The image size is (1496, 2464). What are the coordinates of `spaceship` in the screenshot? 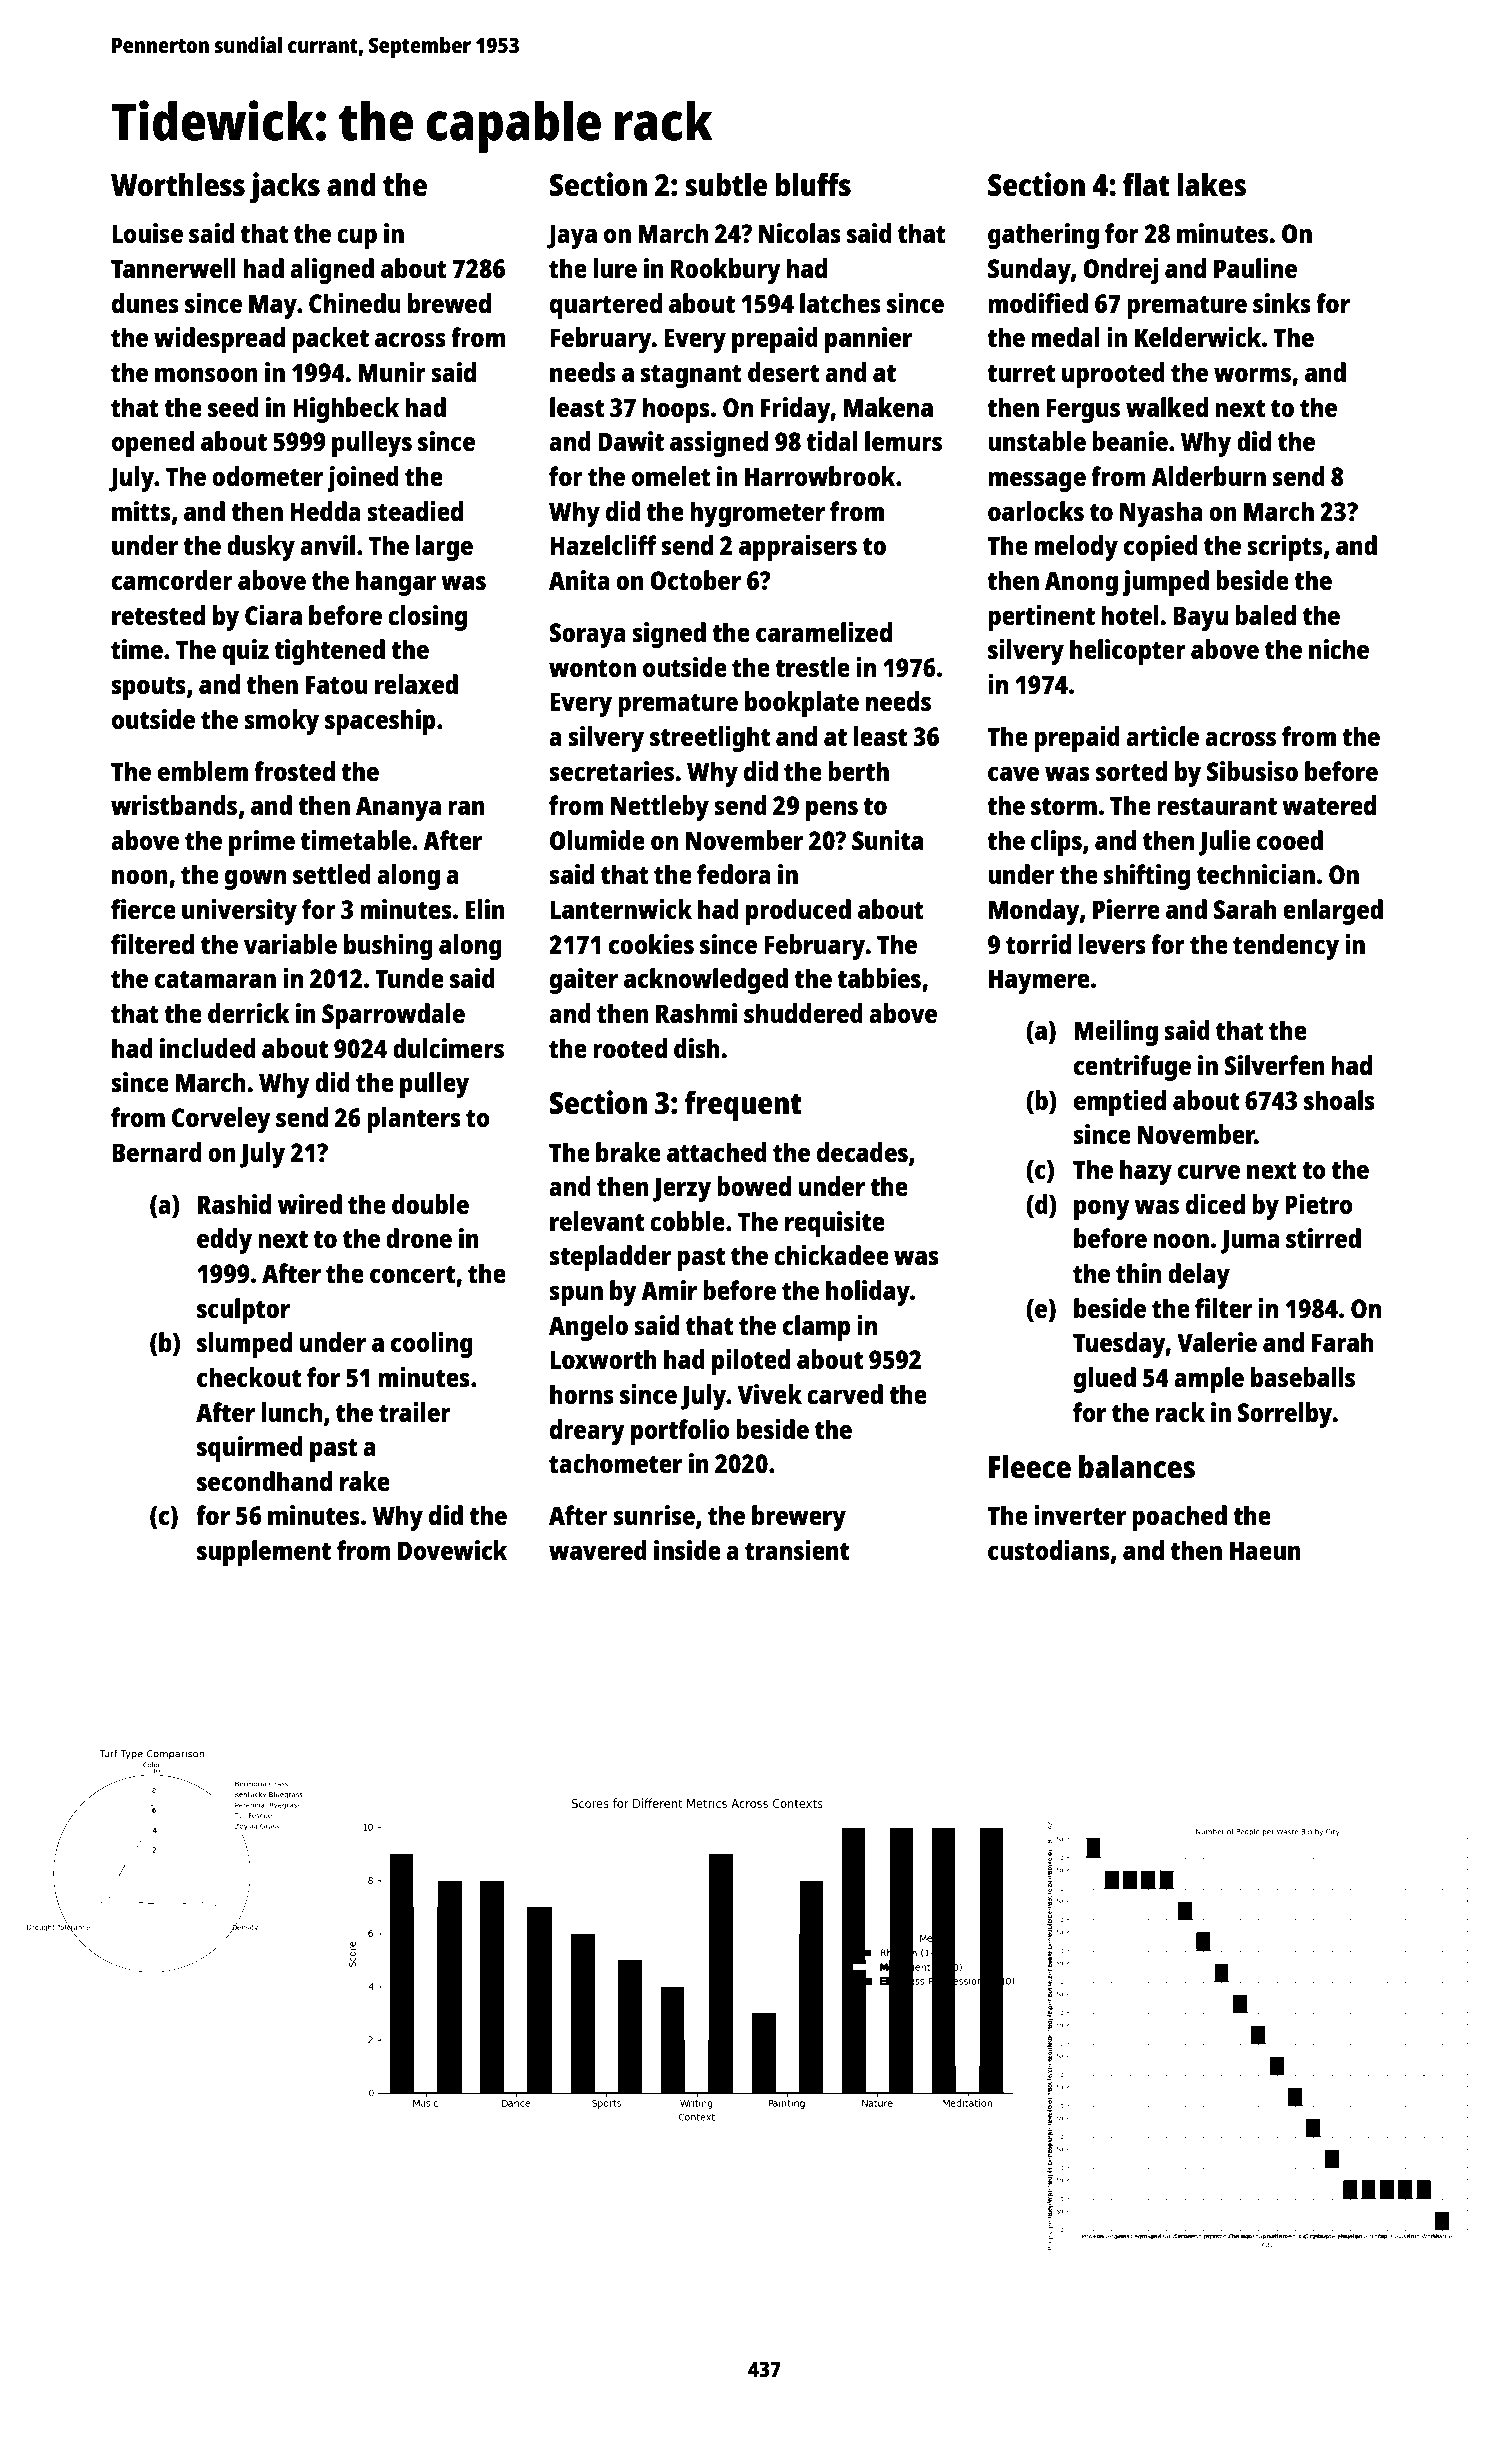 It's located at (380, 722).
